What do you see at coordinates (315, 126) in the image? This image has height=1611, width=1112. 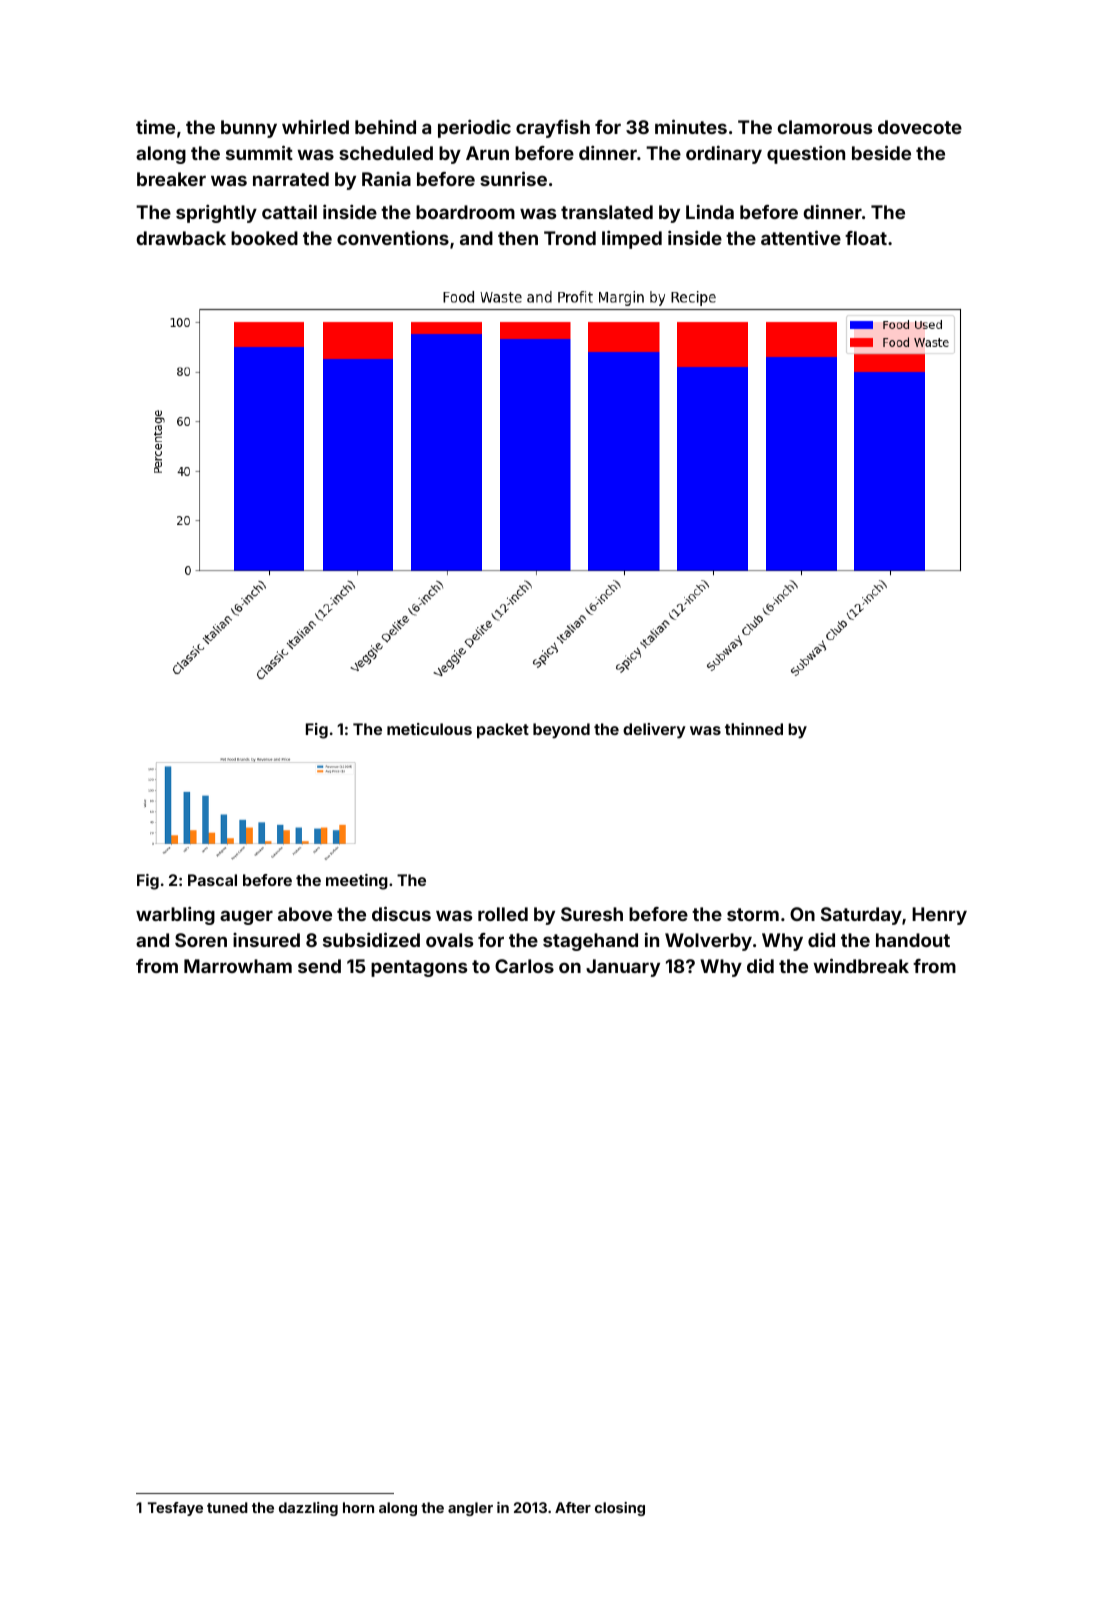 I see `whirled` at bounding box center [315, 126].
